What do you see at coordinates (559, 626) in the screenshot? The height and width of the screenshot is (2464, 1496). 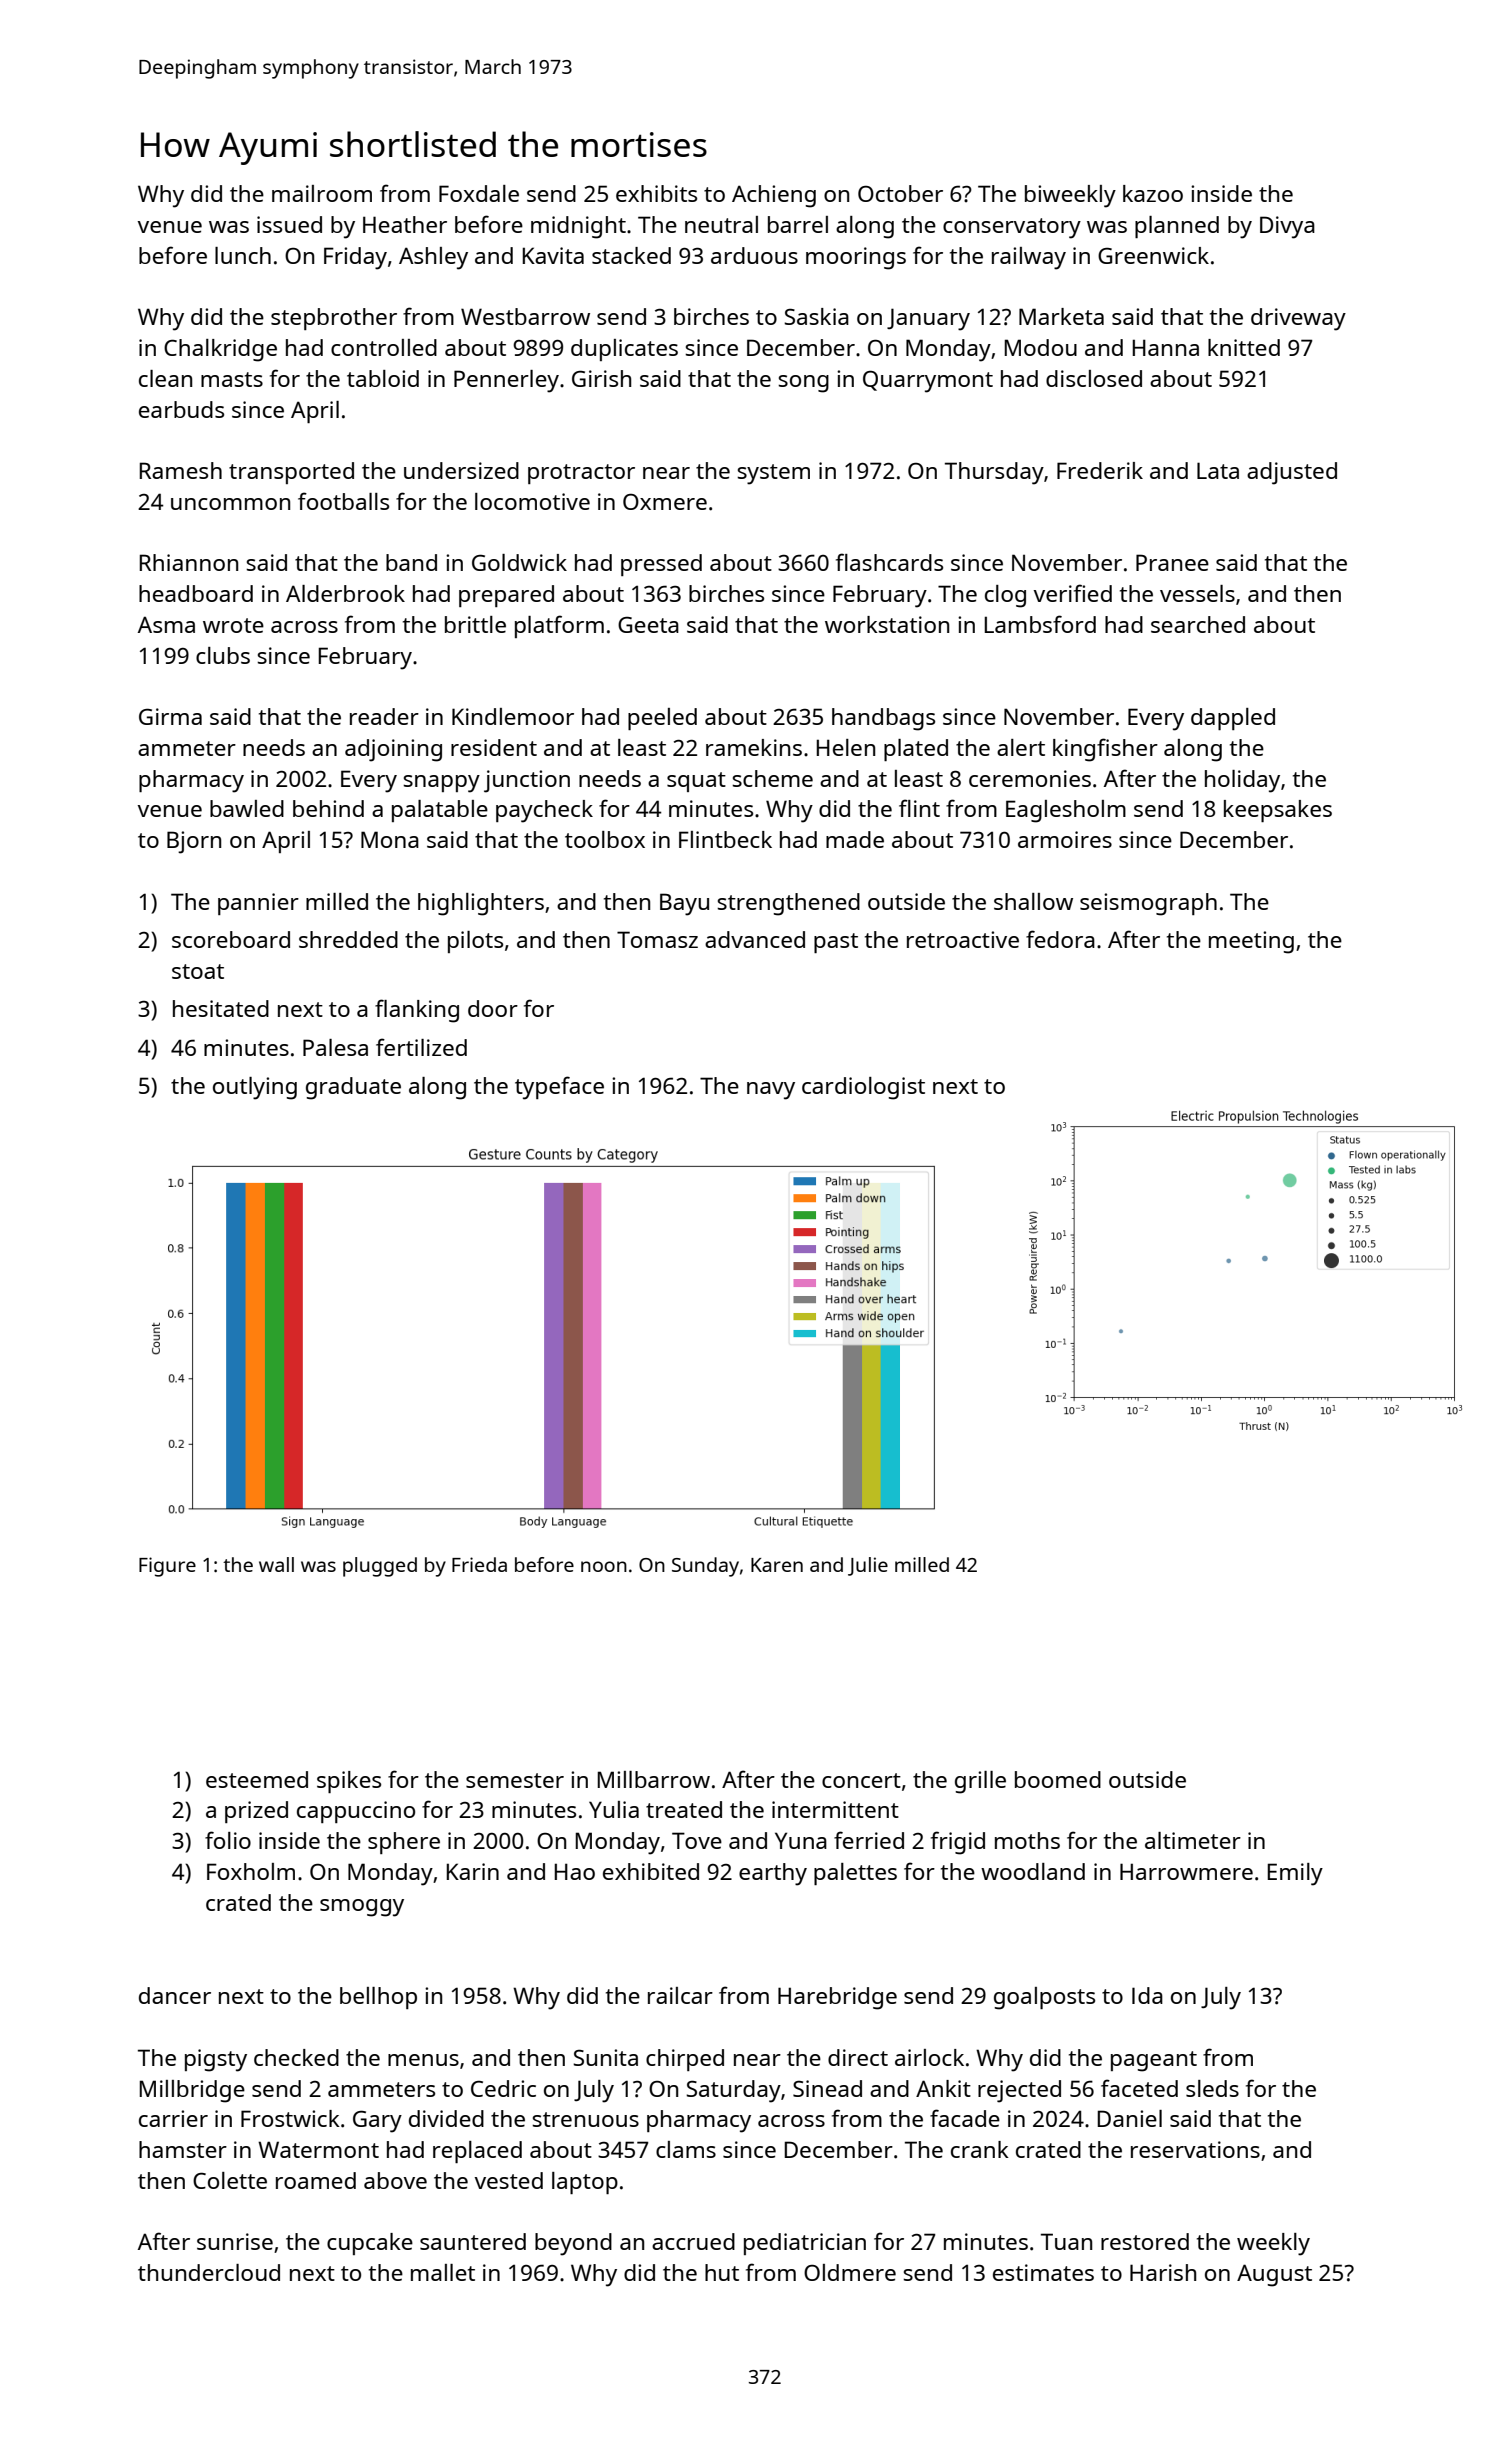 I see `platform` at bounding box center [559, 626].
